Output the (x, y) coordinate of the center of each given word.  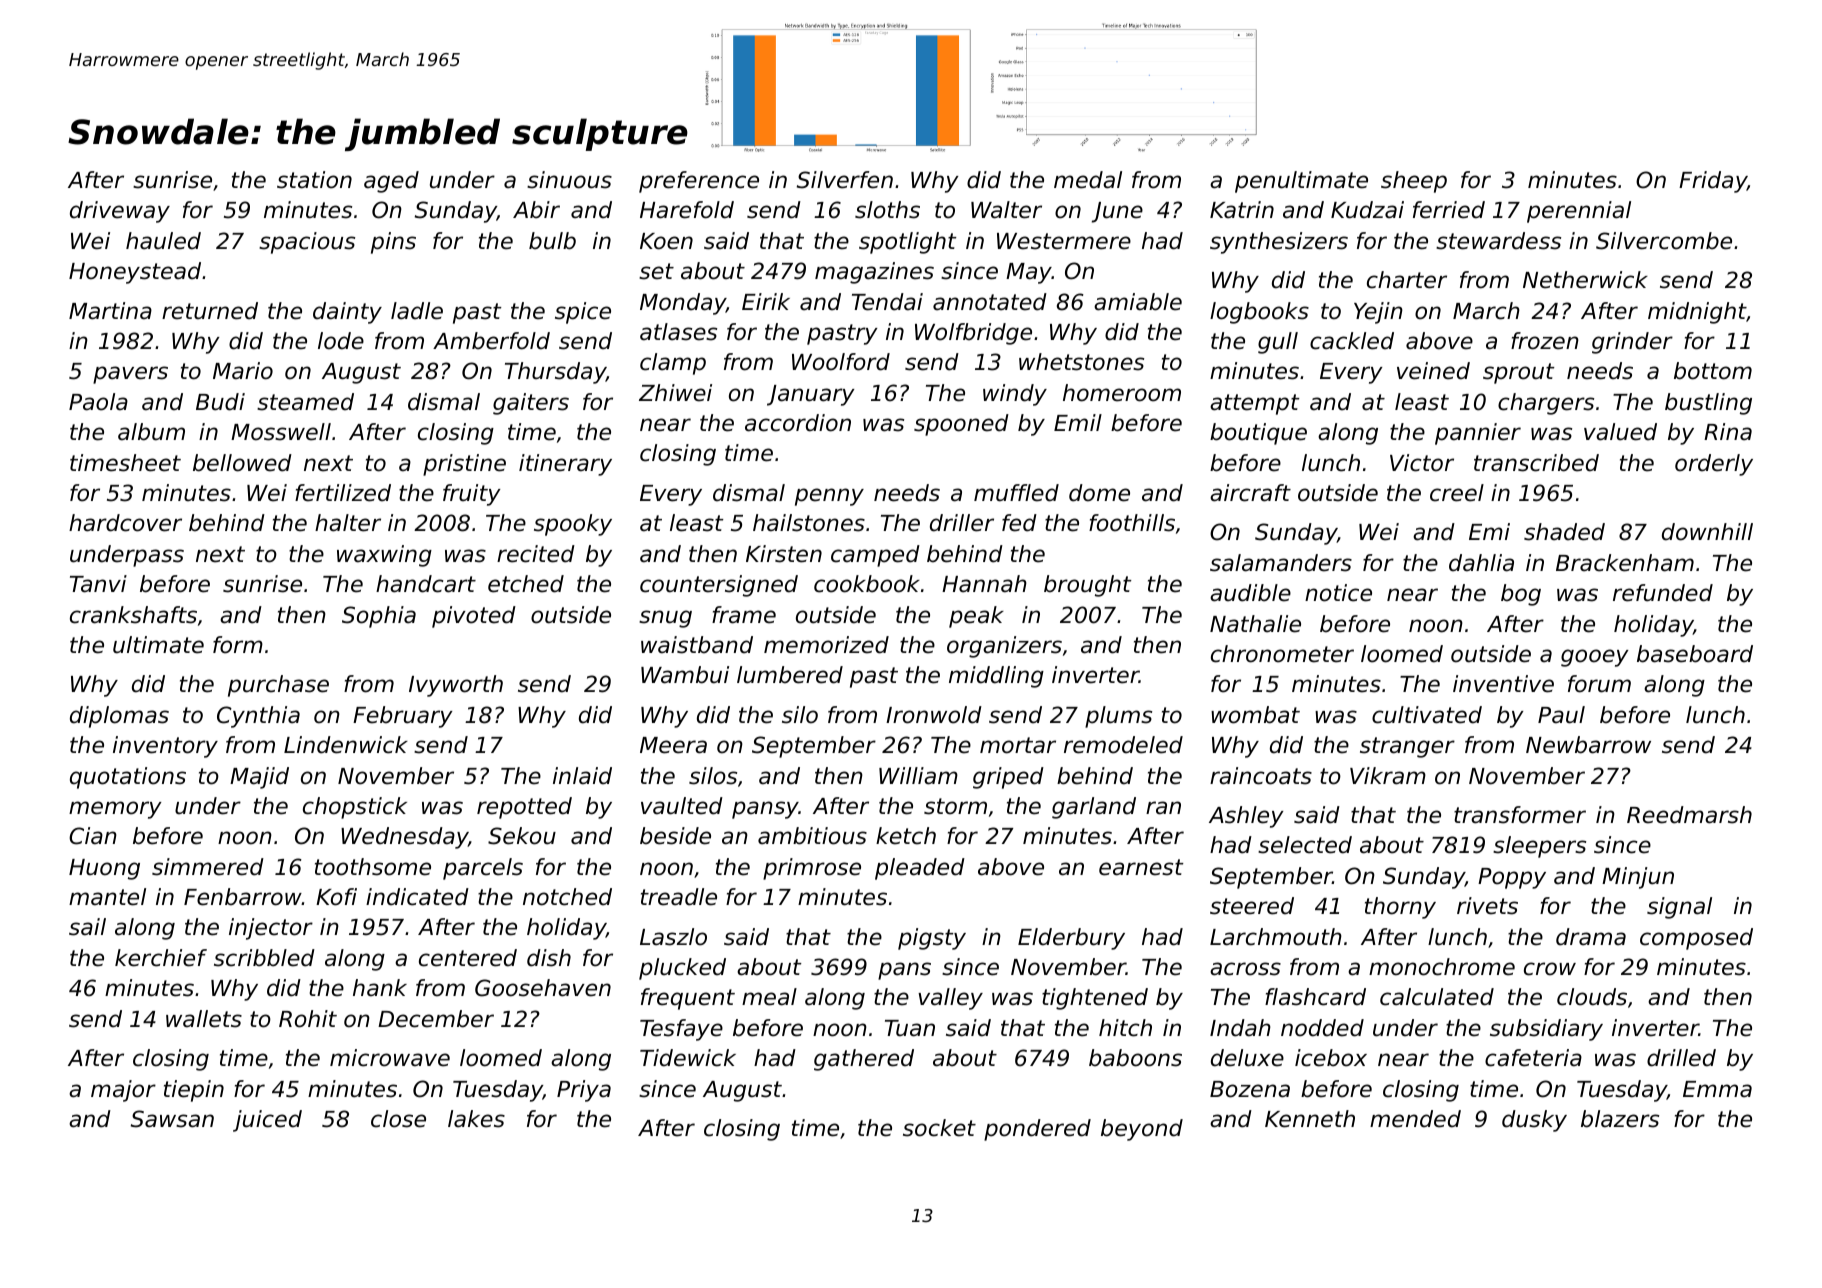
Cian (93, 836)
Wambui (685, 675)
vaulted (682, 806)
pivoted (474, 617)
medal (1088, 180)
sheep (1414, 182)
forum (1599, 684)
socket (939, 1128)
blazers (1620, 1119)
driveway (120, 212)
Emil (1078, 422)
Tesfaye (681, 1030)
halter (348, 523)
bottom (1713, 371)
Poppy (1512, 878)
